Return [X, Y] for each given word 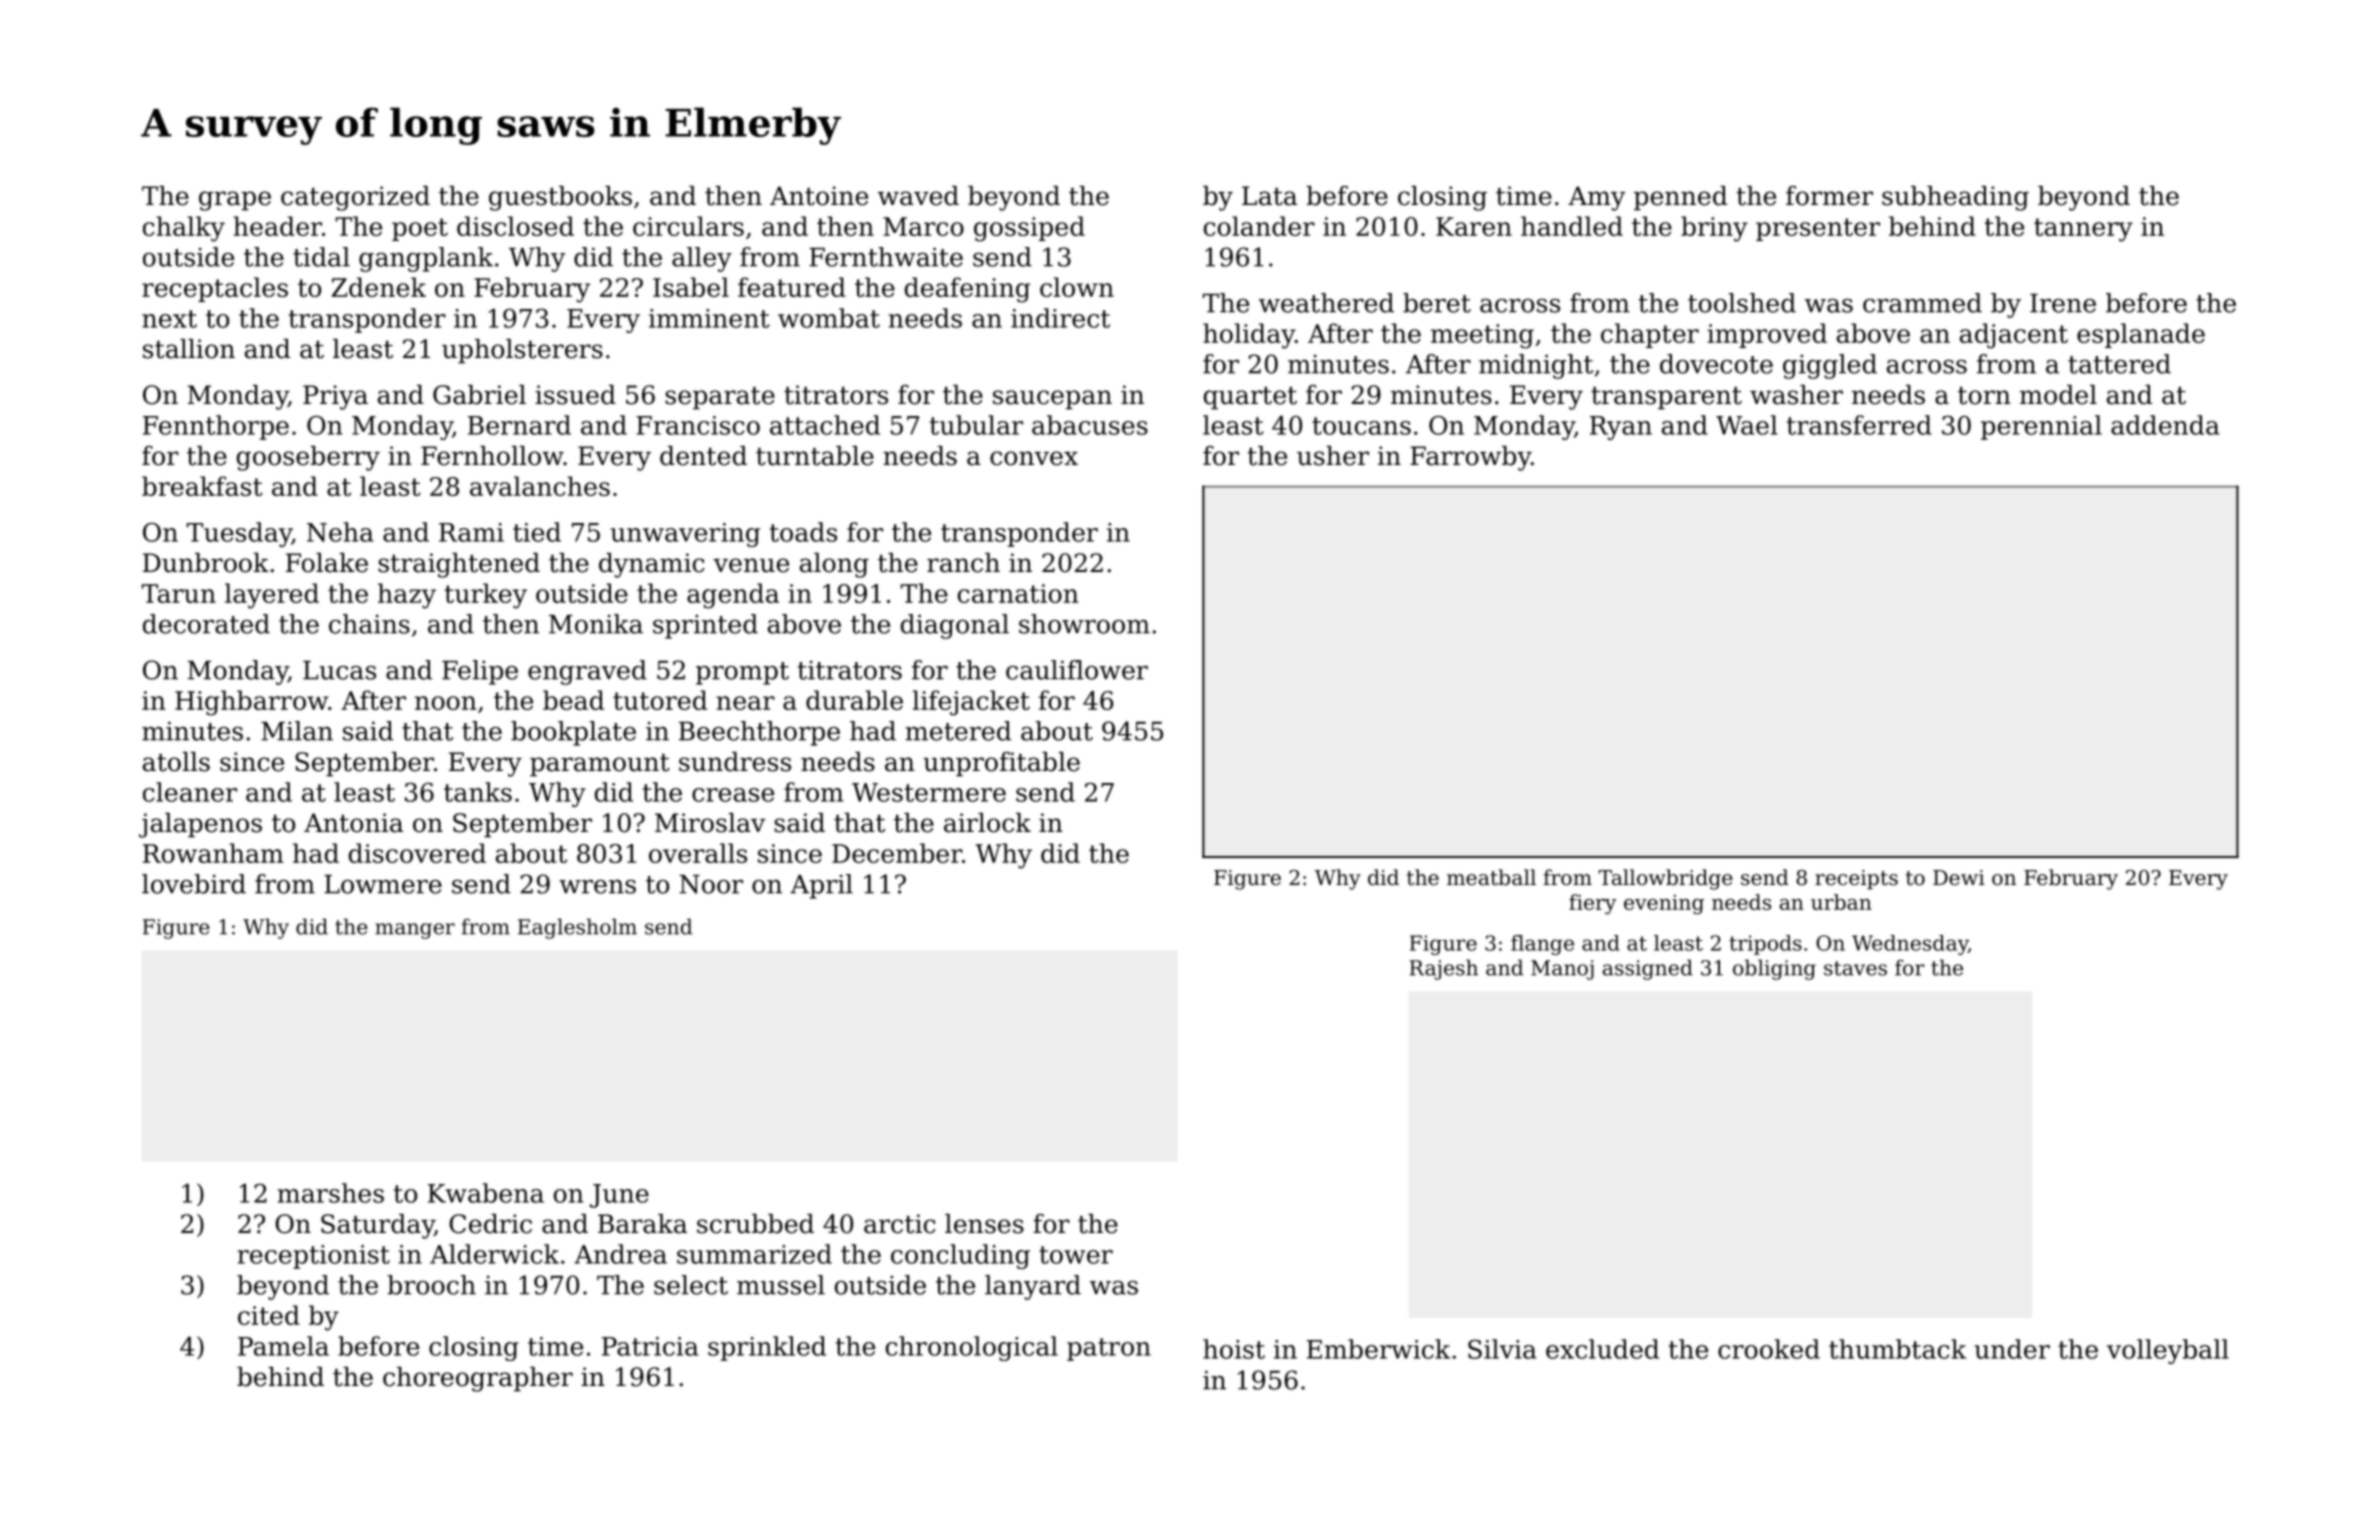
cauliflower [1077, 670]
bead [573, 700]
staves [1855, 968]
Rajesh [1443, 969]
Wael [1747, 425]
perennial [2041, 427]
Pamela [283, 1346]
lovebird [194, 884]
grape [235, 201]
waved [918, 196]
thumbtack [1897, 1349]
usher [1333, 456]
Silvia [1502, 1349]
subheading [1955, 198]
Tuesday [239, 534]
